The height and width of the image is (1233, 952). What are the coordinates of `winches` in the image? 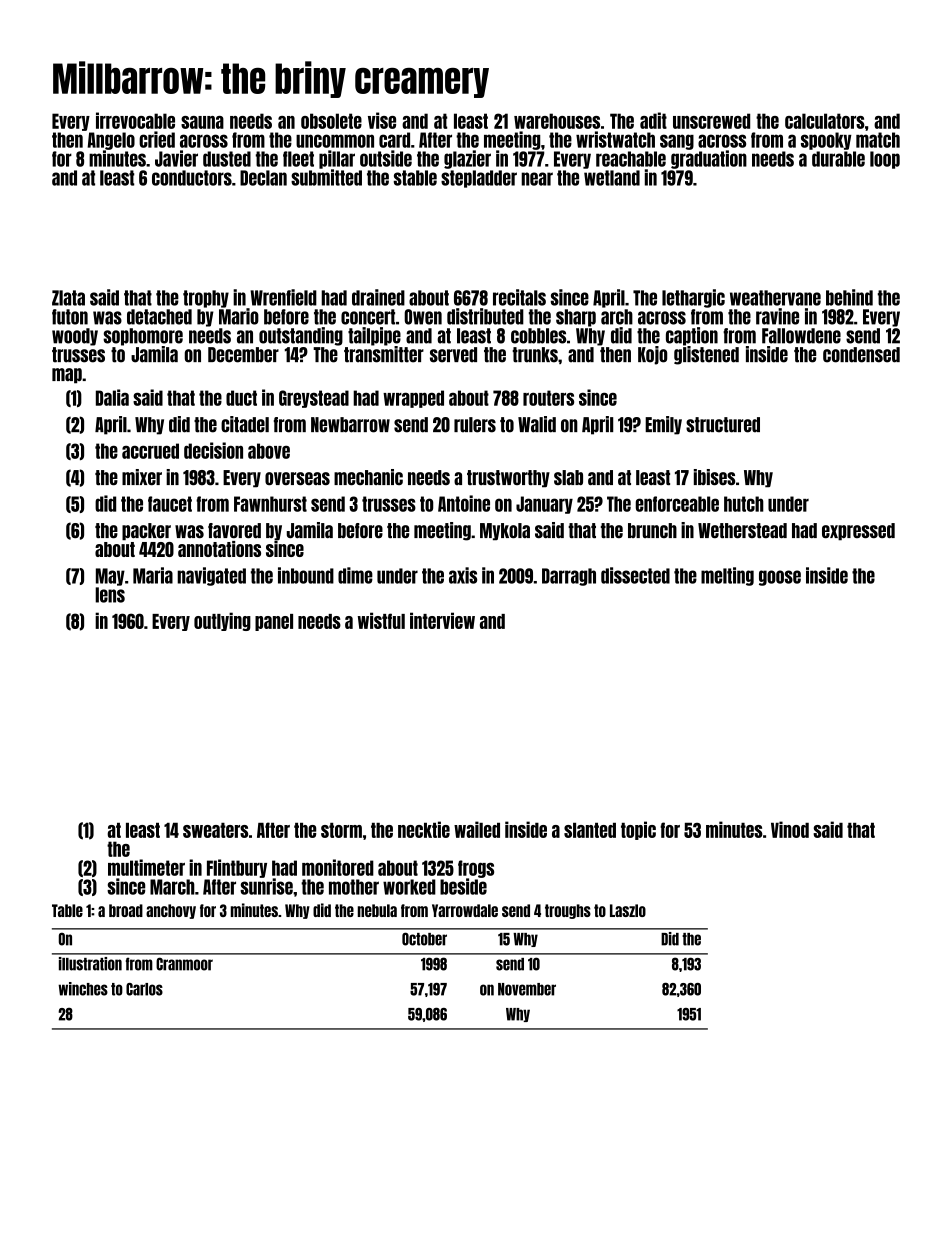 It's located at (83, 989).
